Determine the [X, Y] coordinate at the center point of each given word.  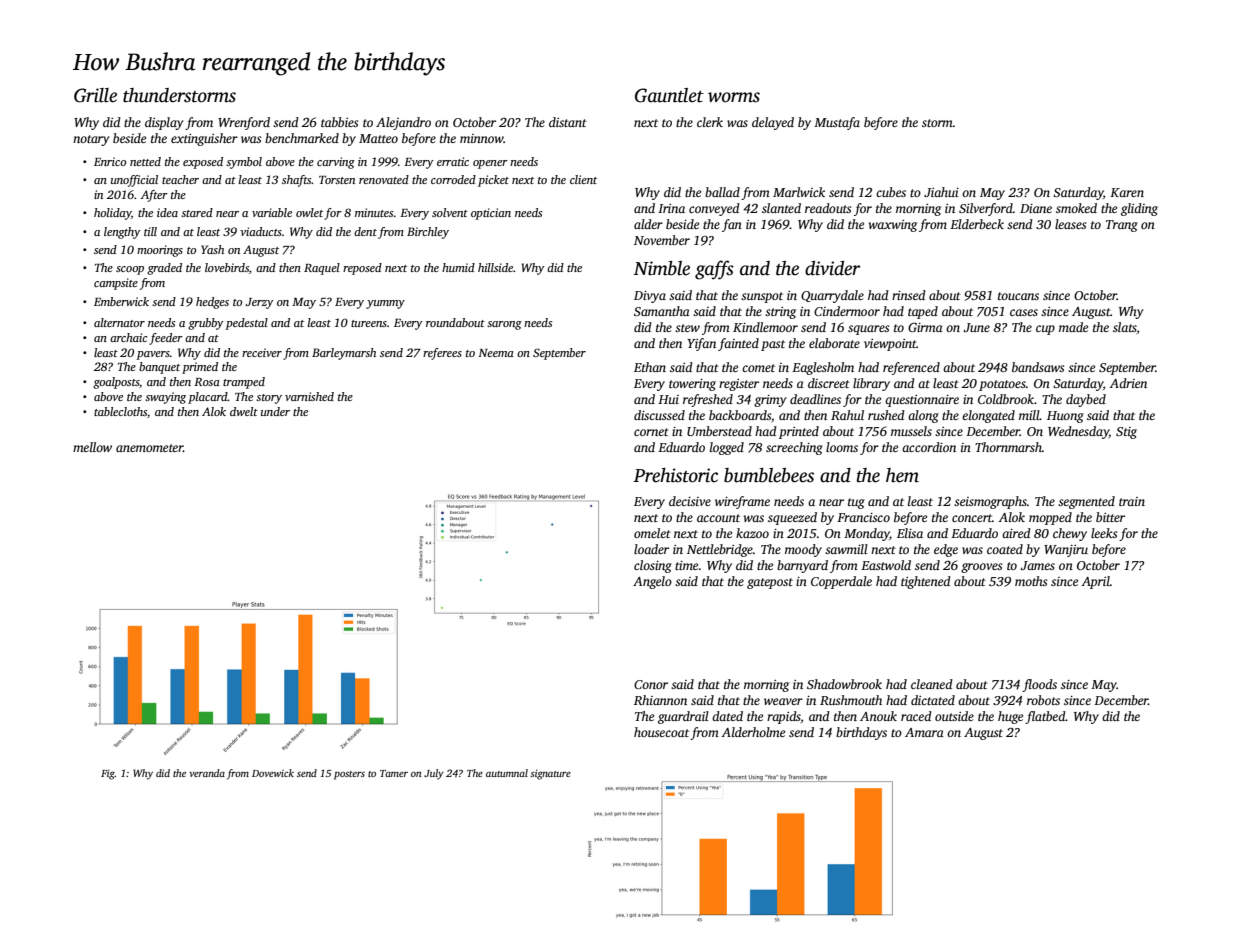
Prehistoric [675, 475]
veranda [207, 773]
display [164, 123]
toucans [1018, 296]
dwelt [244, 411]
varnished [309, 396]
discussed [659, 415]
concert [972, 518]
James [1037, 565]
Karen [1127, 192]
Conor [651, 684]
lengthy [122, 233]
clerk [710, 122]
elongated [988, 416]
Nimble [661, 268]
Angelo [652, 582]
